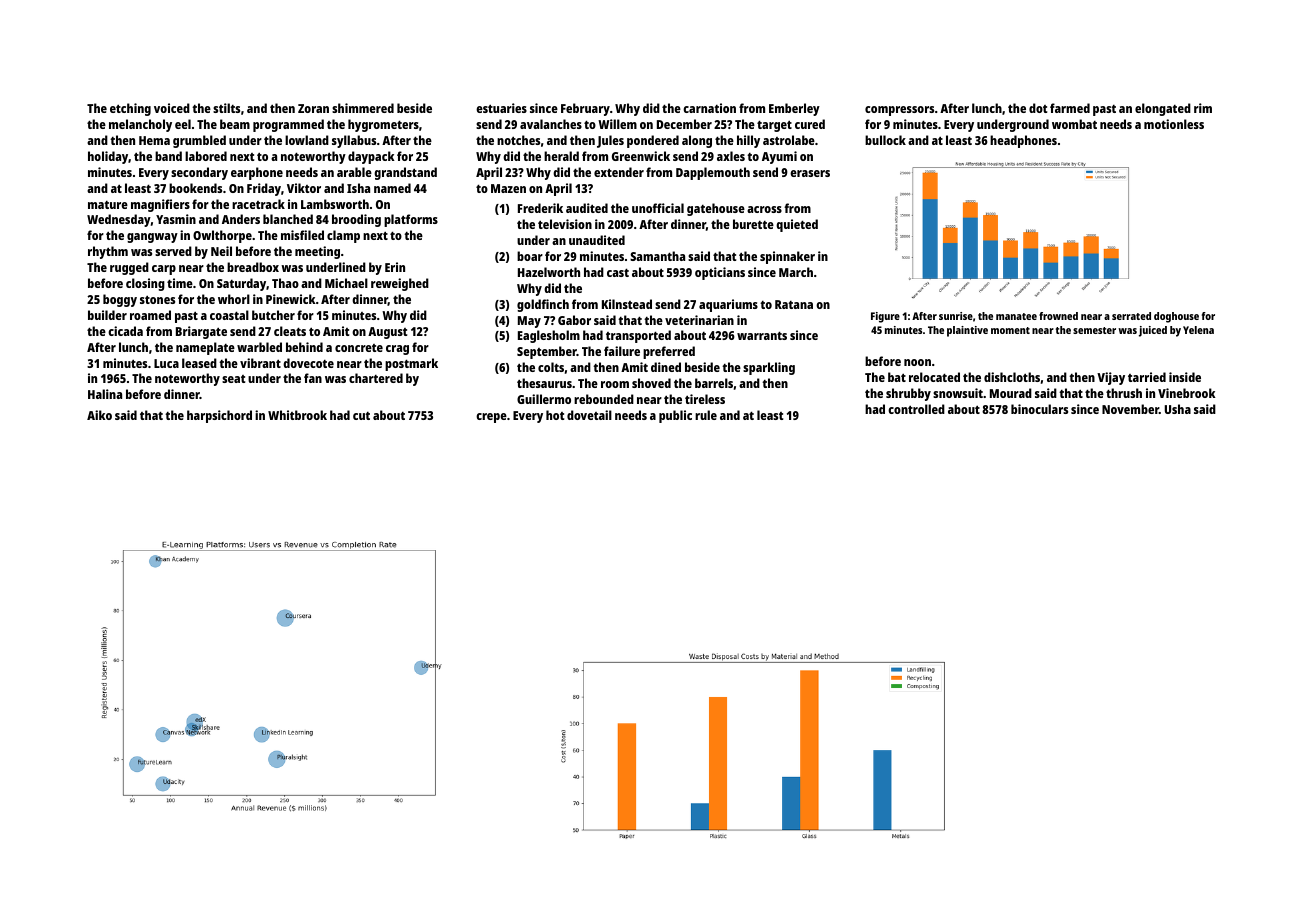  I want to click on doghouse, so click(1176, 317).
